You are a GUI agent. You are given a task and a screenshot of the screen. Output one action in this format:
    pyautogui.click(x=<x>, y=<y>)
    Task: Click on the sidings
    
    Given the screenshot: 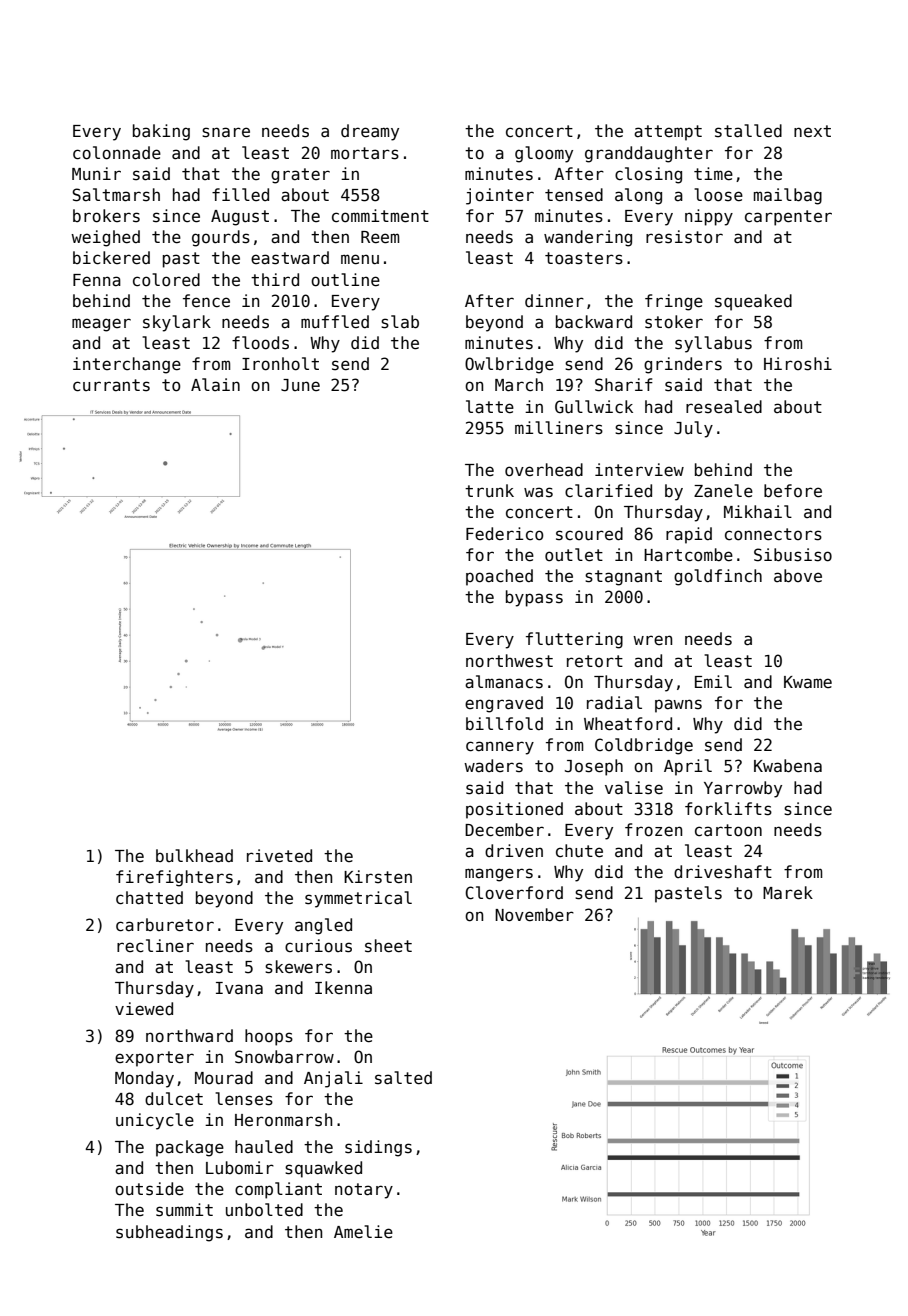 What is the action you would take?
    pyautogui.click(x=378, y=1148)
